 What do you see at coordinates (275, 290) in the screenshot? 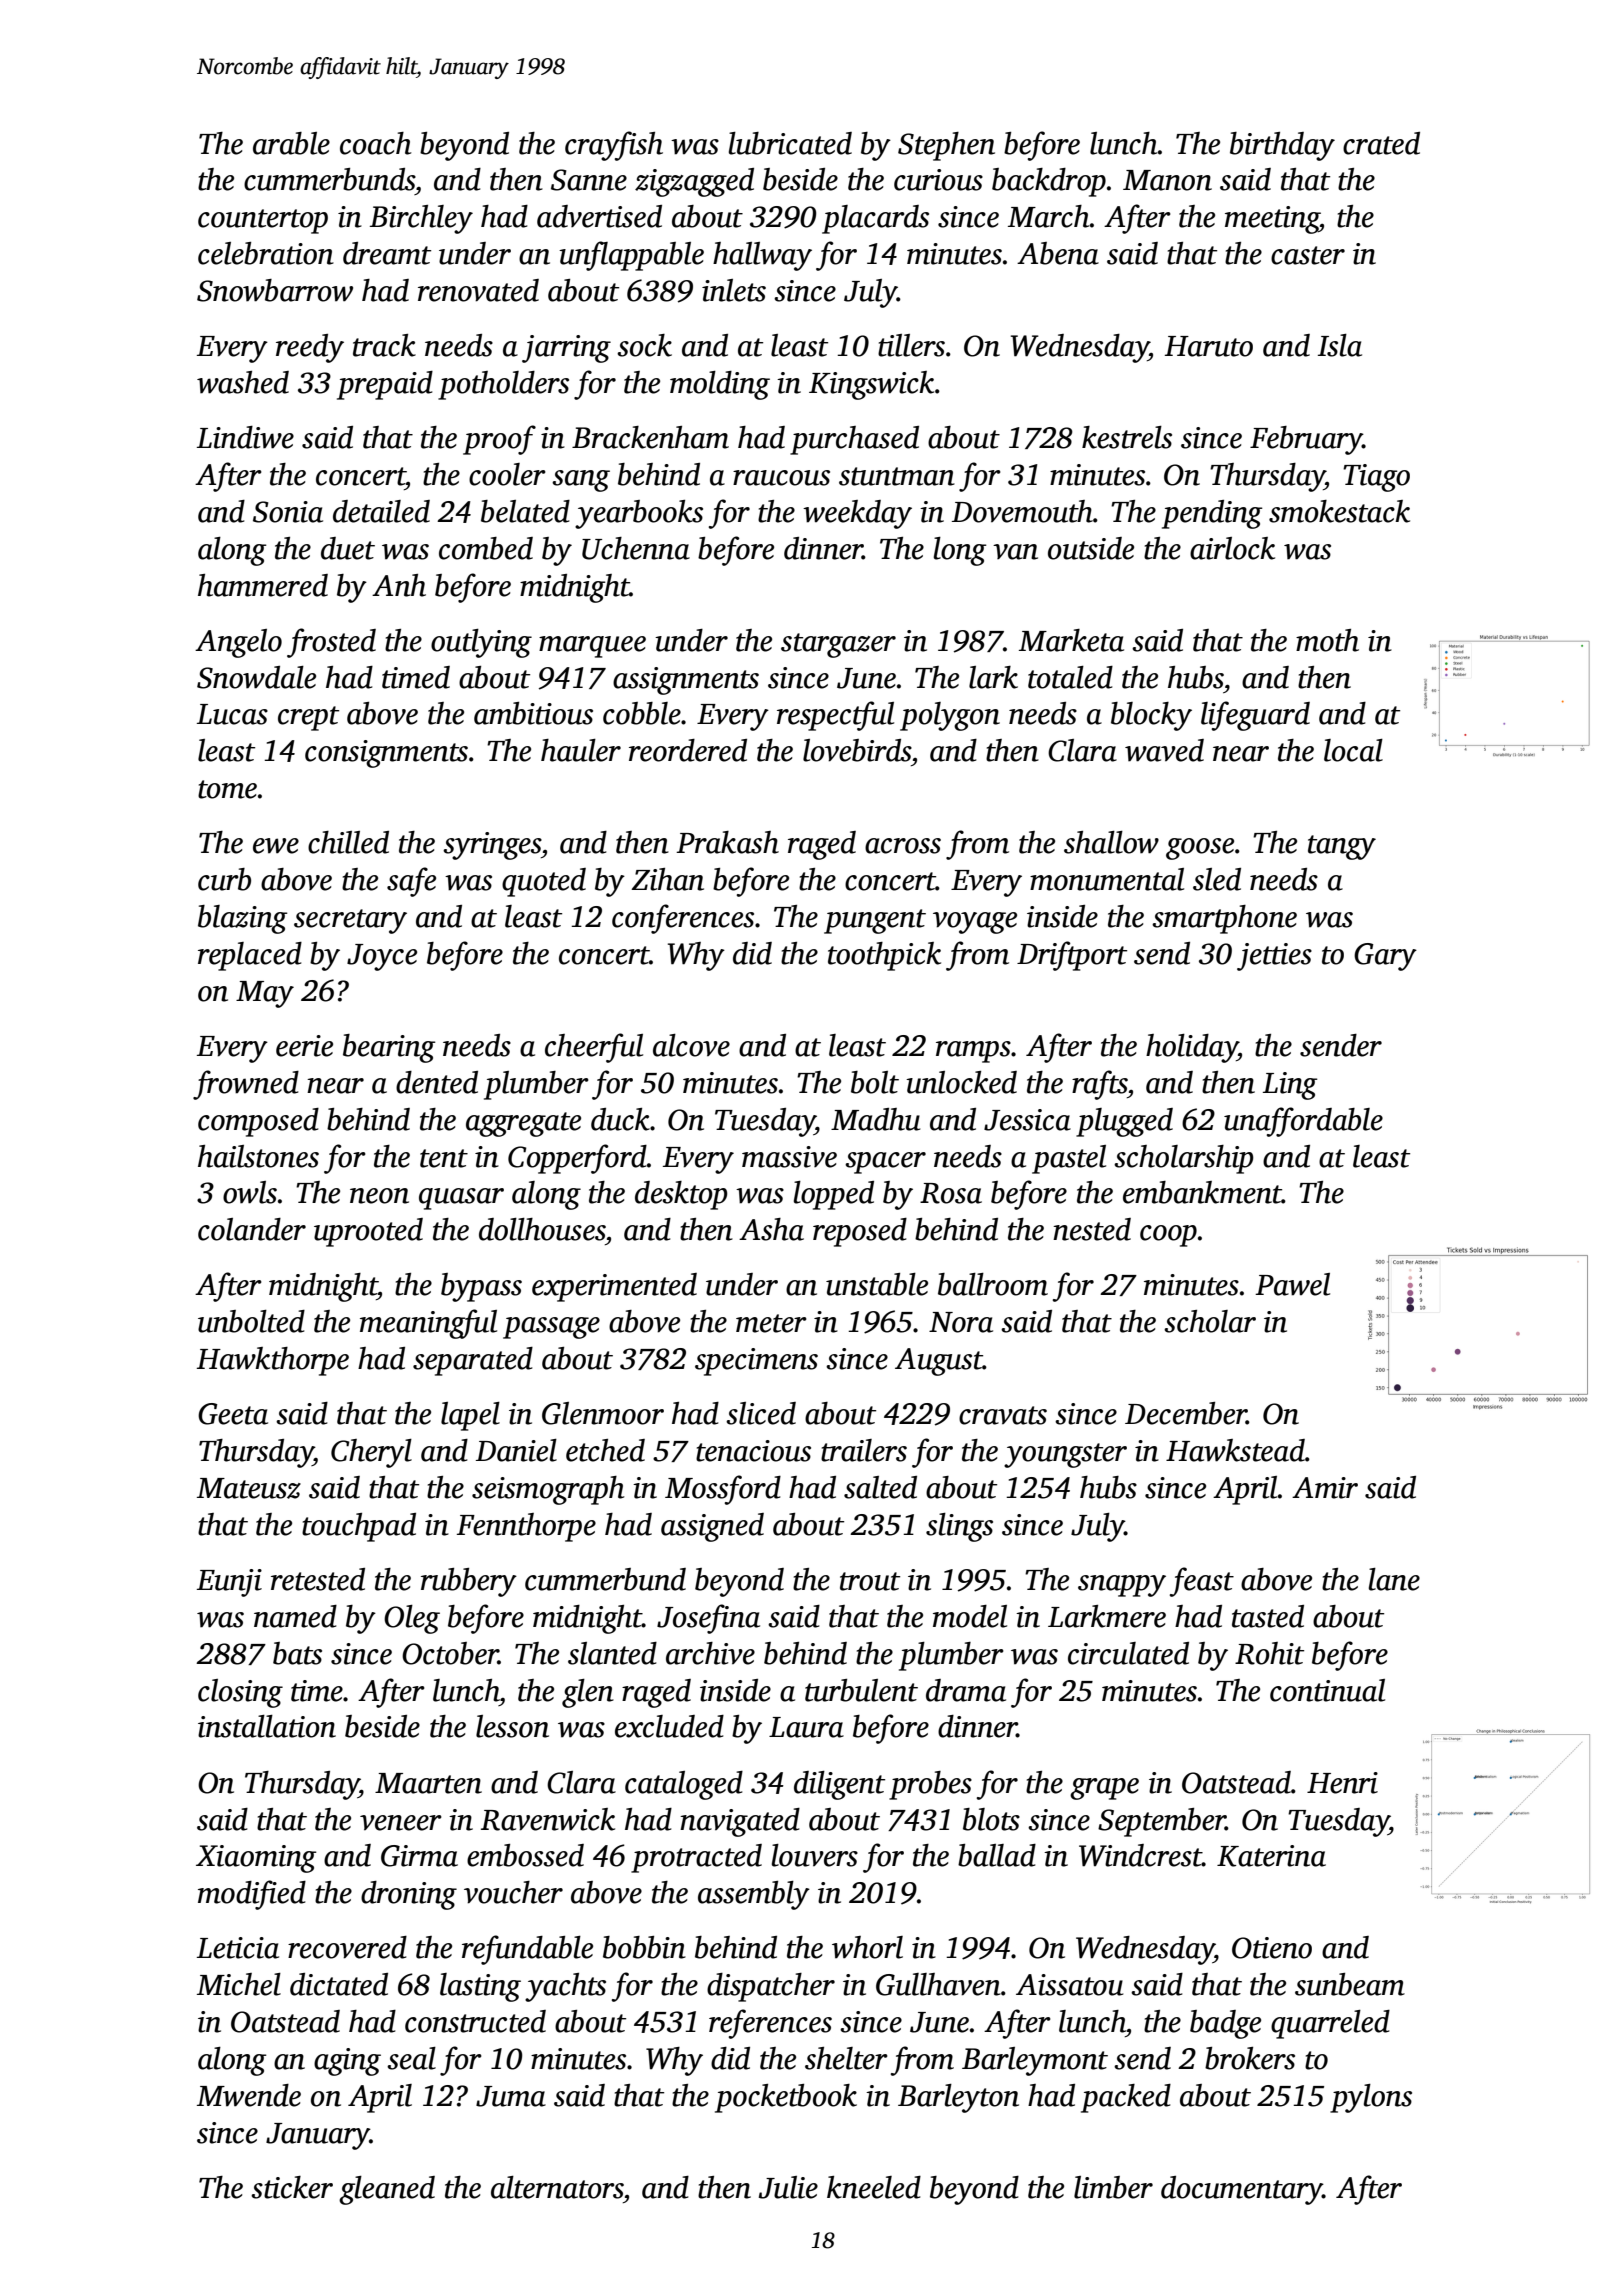
I see `Snowbarrow` at bounding box center [275, 290].
